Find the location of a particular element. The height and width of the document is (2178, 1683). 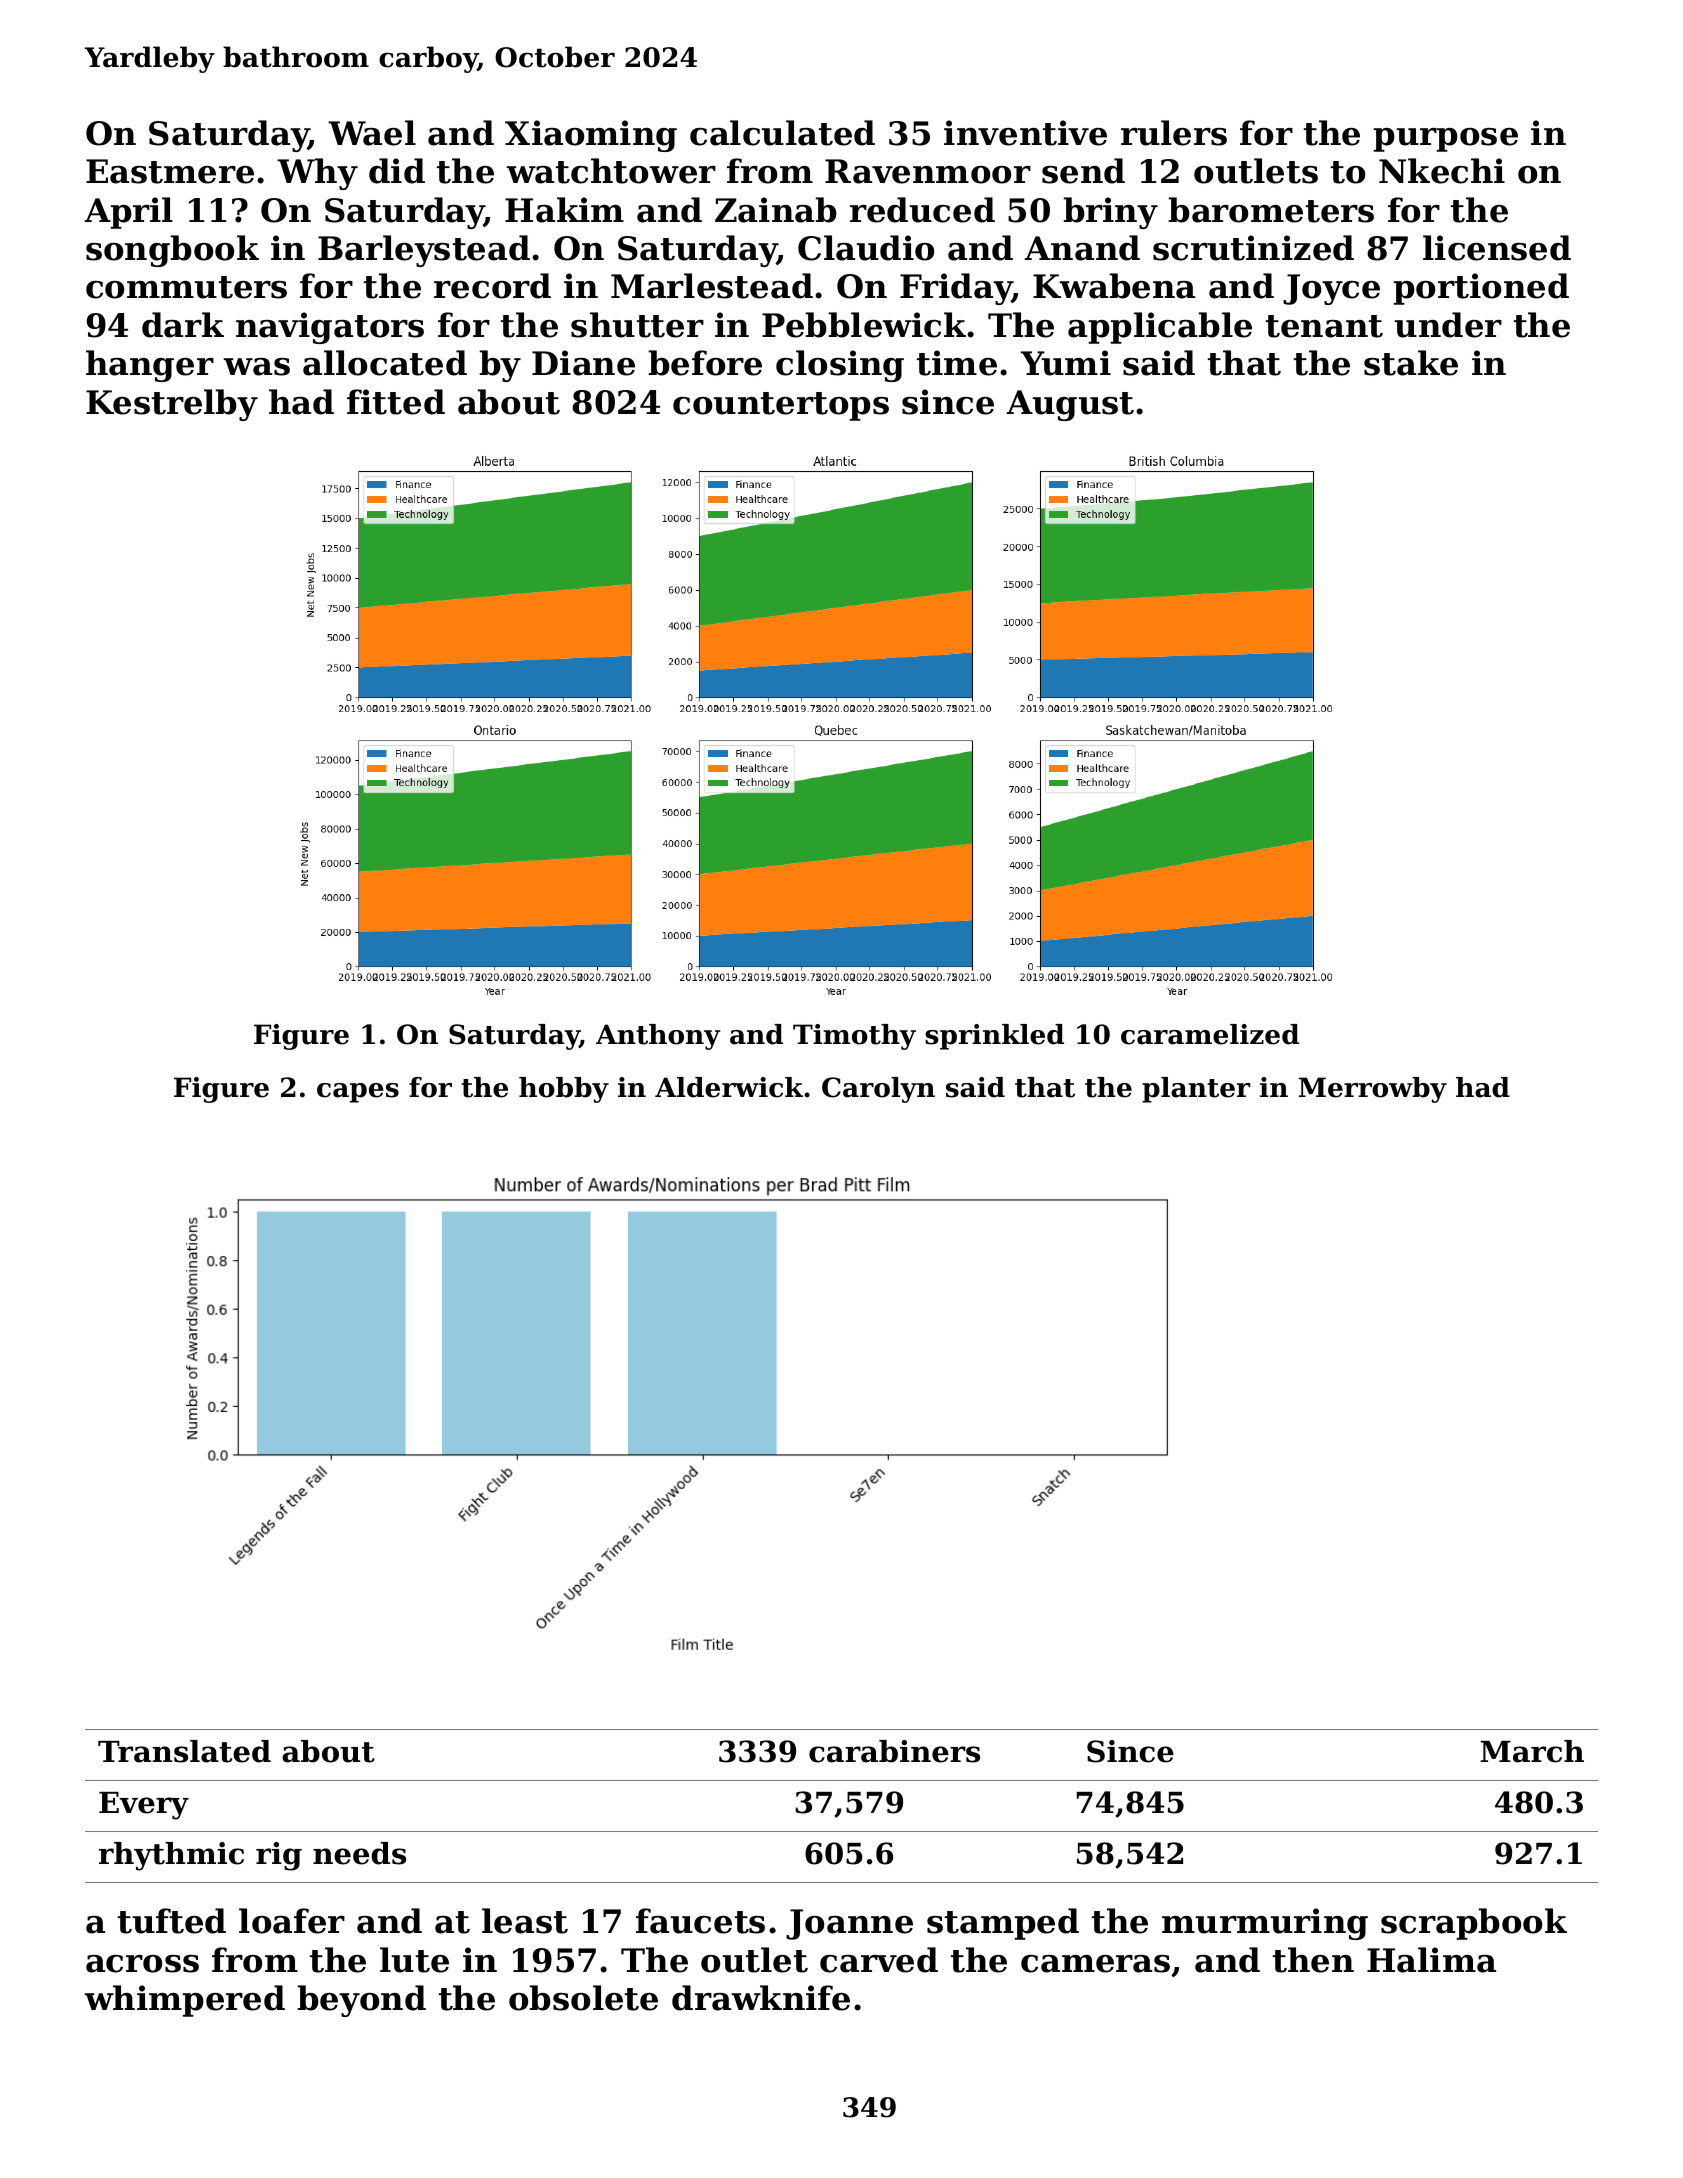

Merrowby is located at coordinates (1373, 1090).
